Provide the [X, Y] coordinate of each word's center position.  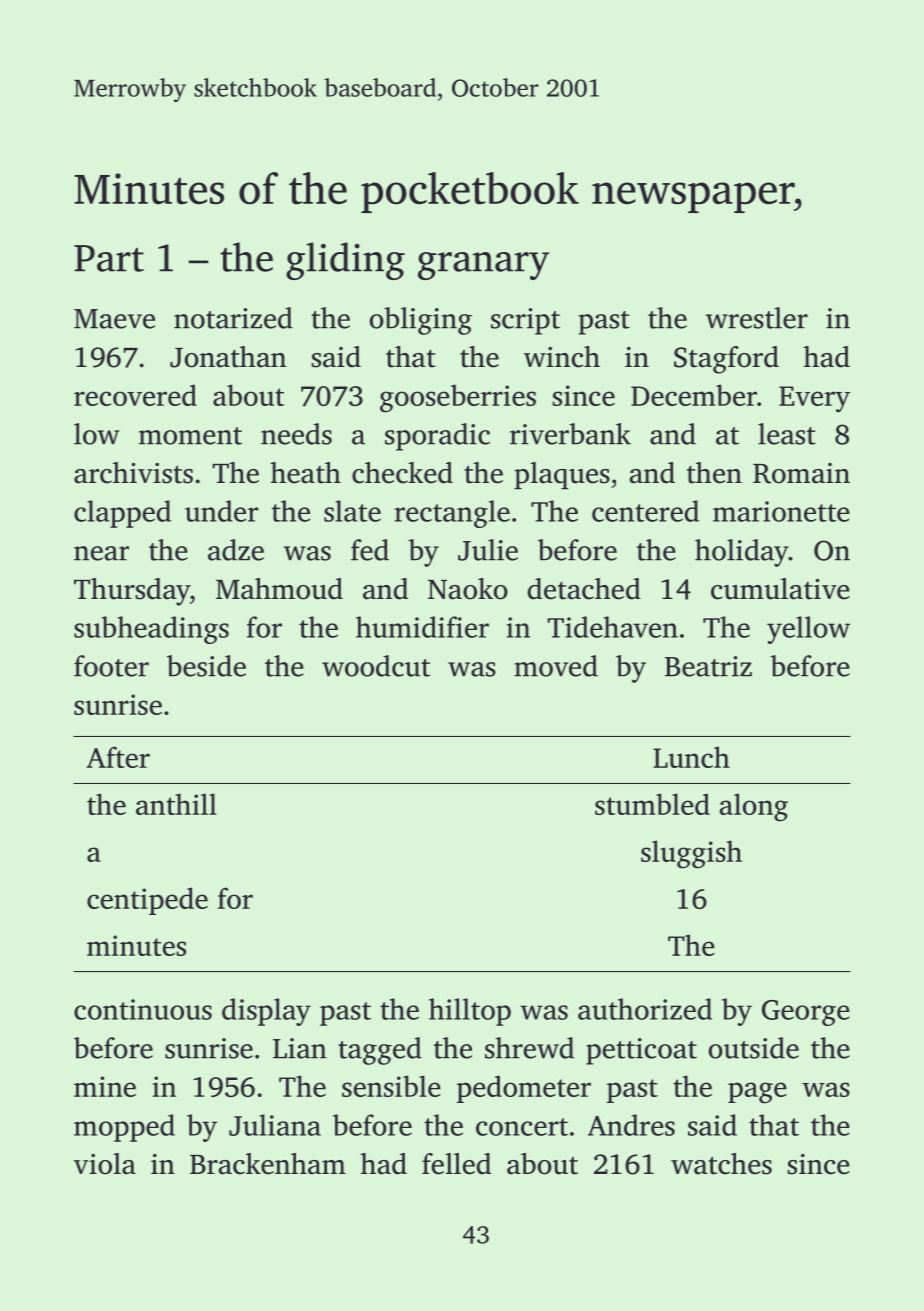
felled [456, 1164]
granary [483, 266]
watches [721, 1164]
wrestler [757, 318]
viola [105, 1164]
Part [109, 258]
